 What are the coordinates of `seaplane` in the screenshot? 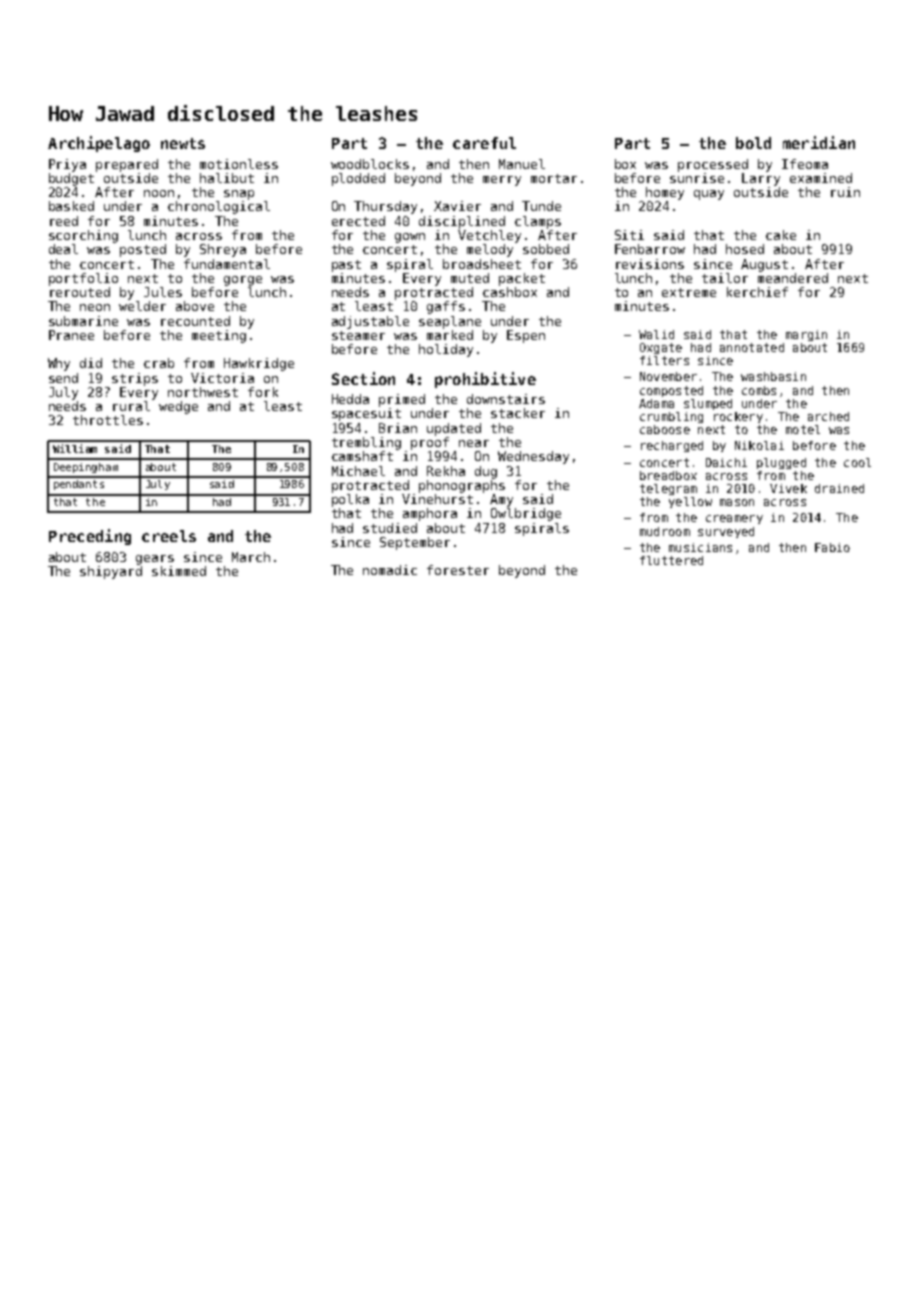 It's located at (450, 322).
